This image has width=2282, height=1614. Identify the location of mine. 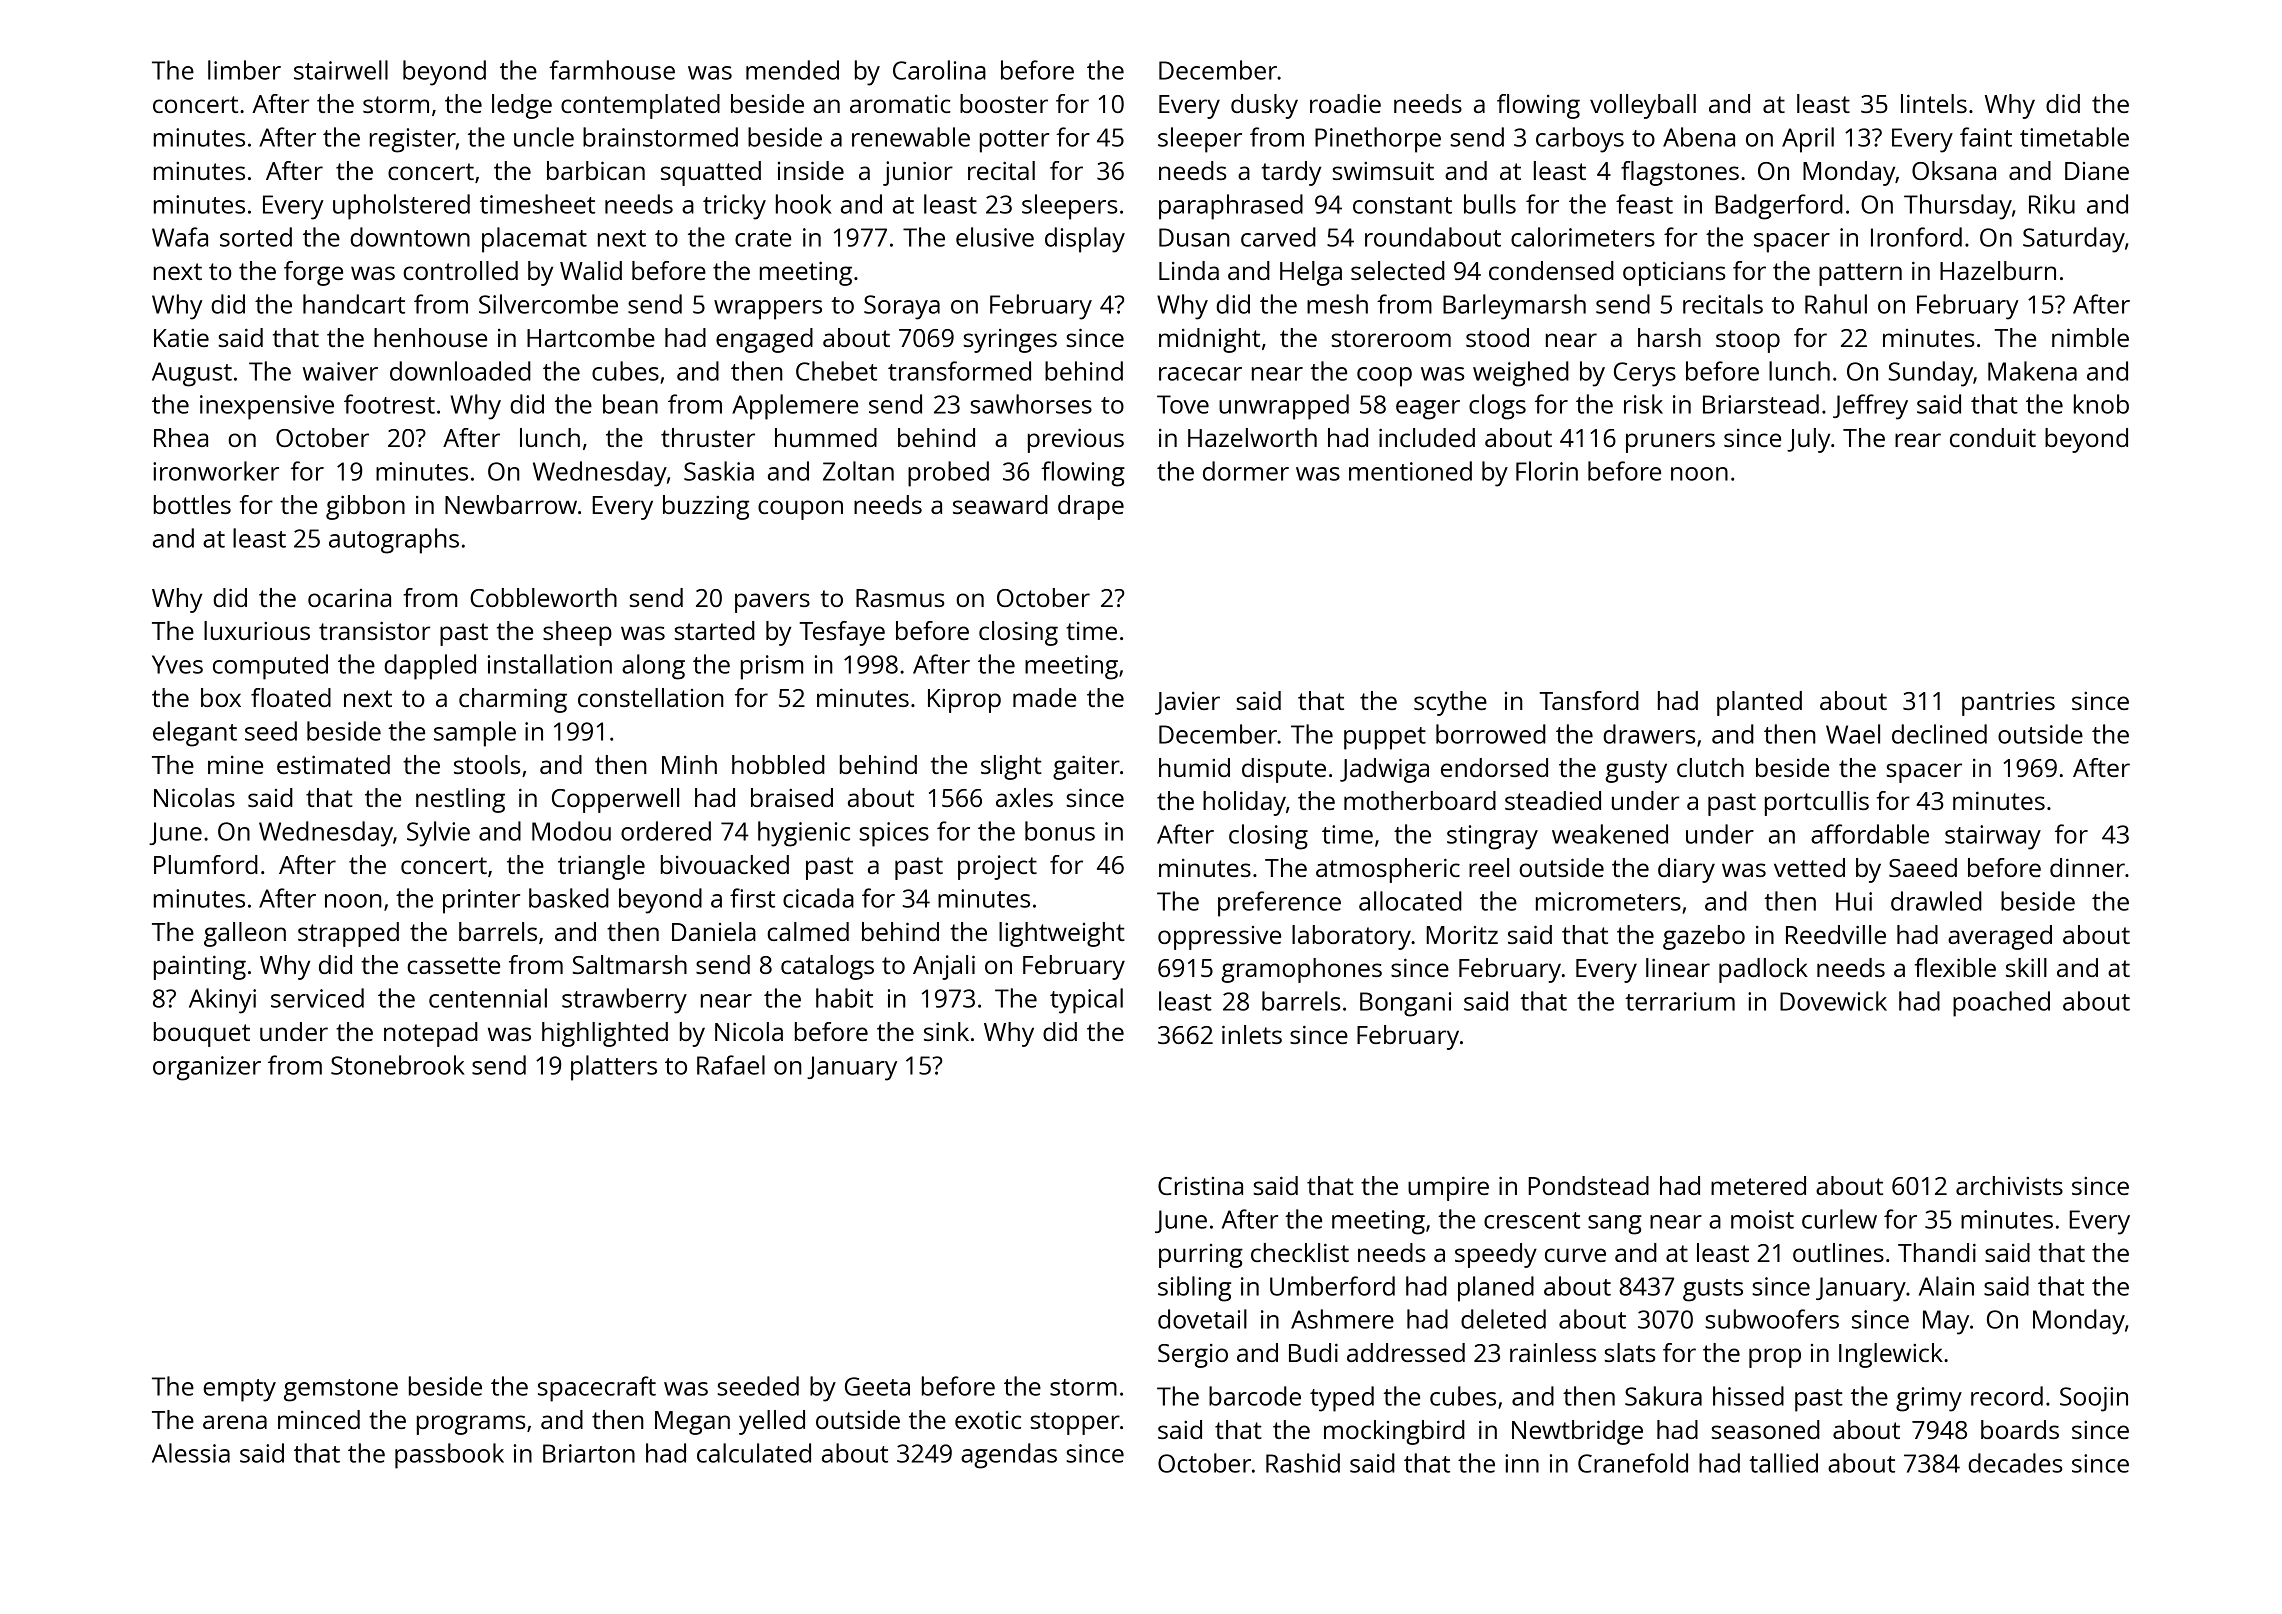
(235, 765).
